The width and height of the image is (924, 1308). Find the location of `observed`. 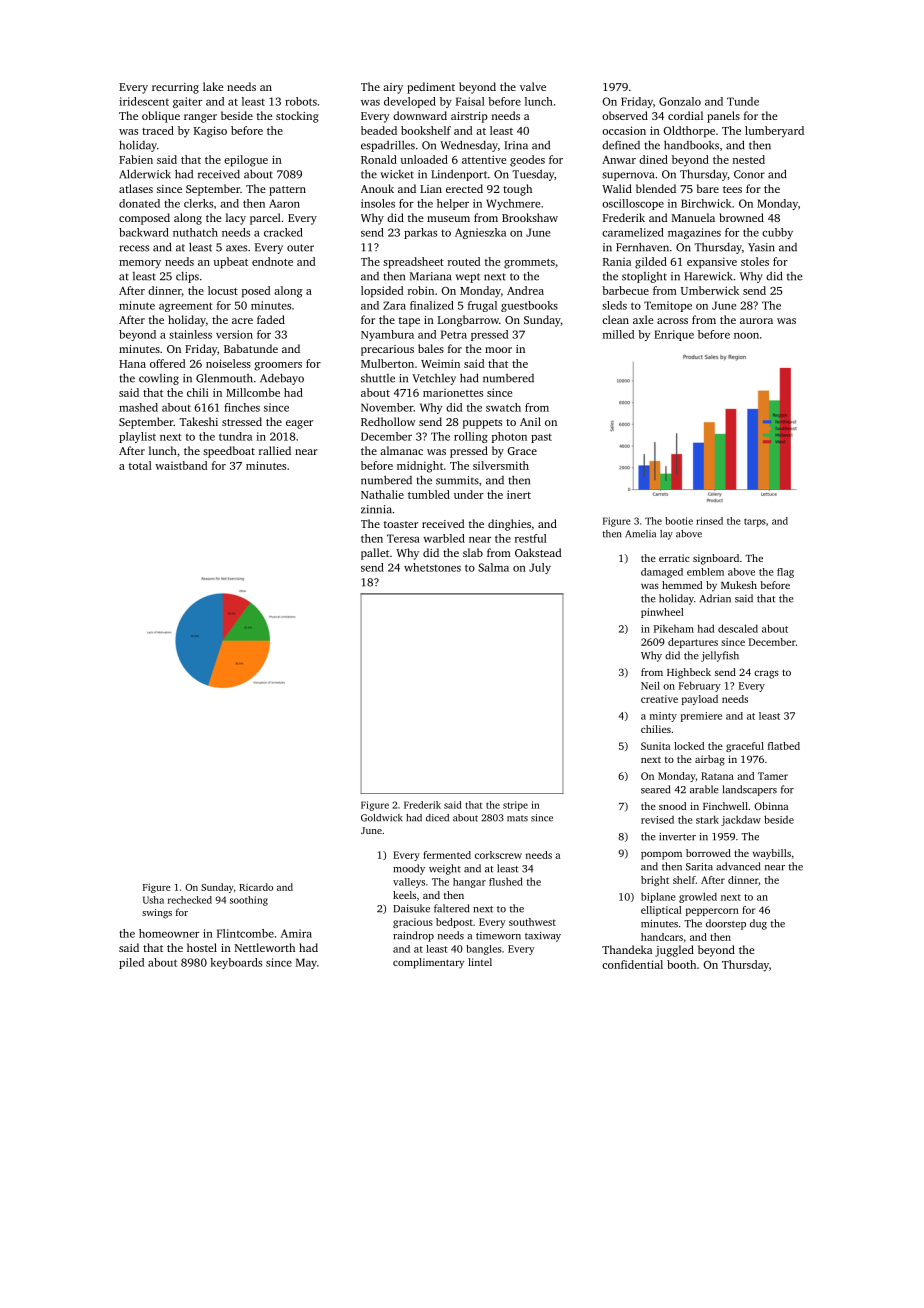

observed is located at coordinates (625, 115).
